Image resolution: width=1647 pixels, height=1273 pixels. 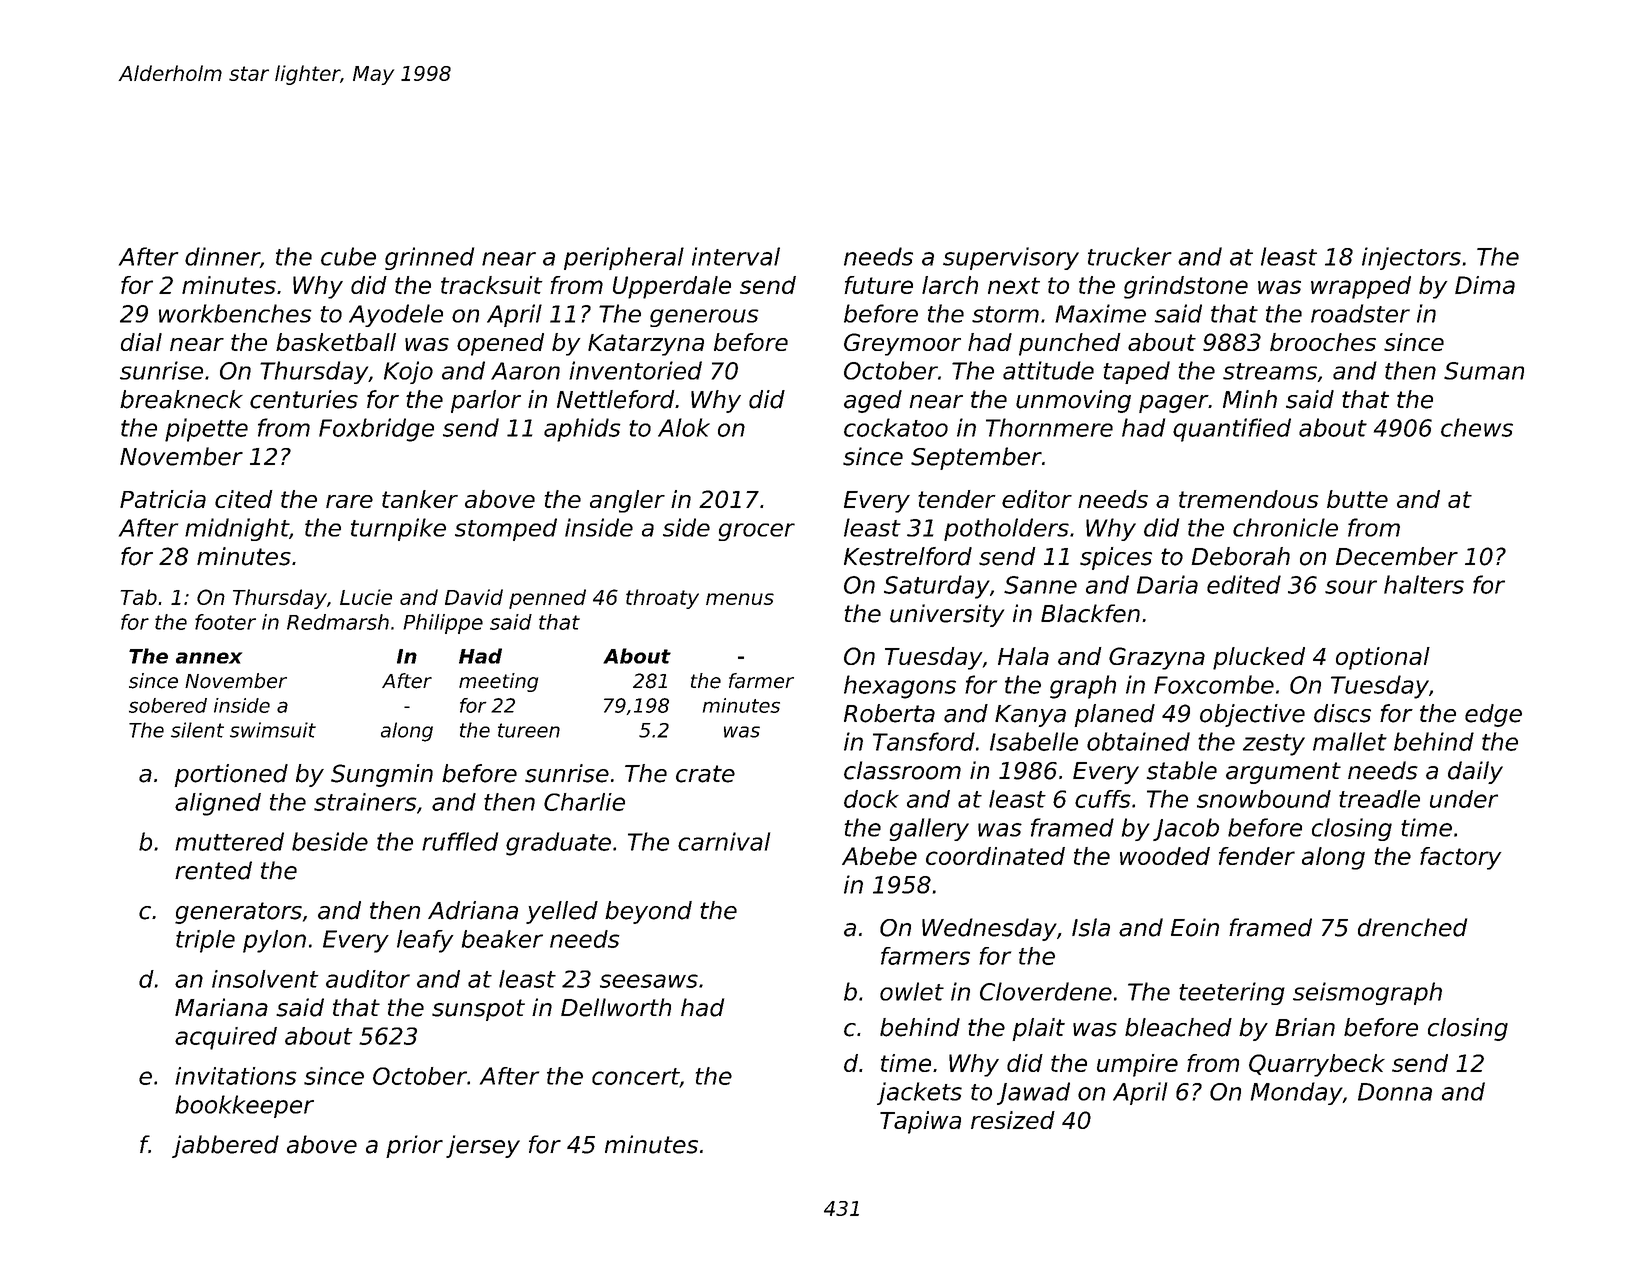 What do you see at coordinates (989, 929) in the page?
I see `Wednesday` at bounding box center [989, 929].
